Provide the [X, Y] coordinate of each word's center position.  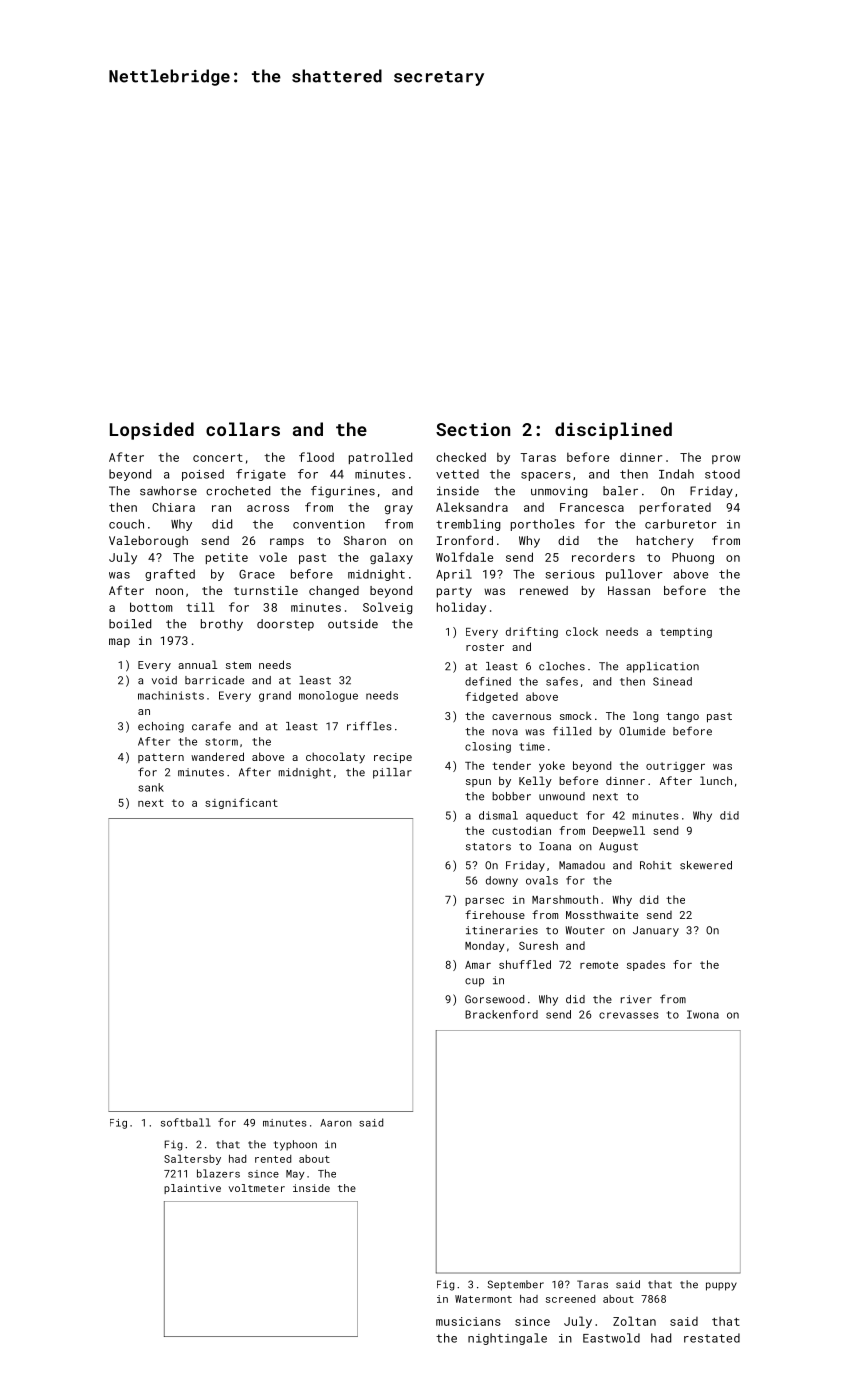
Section [473, 429]
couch [126, 524]
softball [186, 1122]
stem [238, 665]
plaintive [192, 1189]
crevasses [629, 1015]
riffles [369, 726]
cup [474, 982]
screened [570, 1299]
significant [241, 803]
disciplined [613, 431]
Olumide [642, 731]
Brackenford [501, 1014]
